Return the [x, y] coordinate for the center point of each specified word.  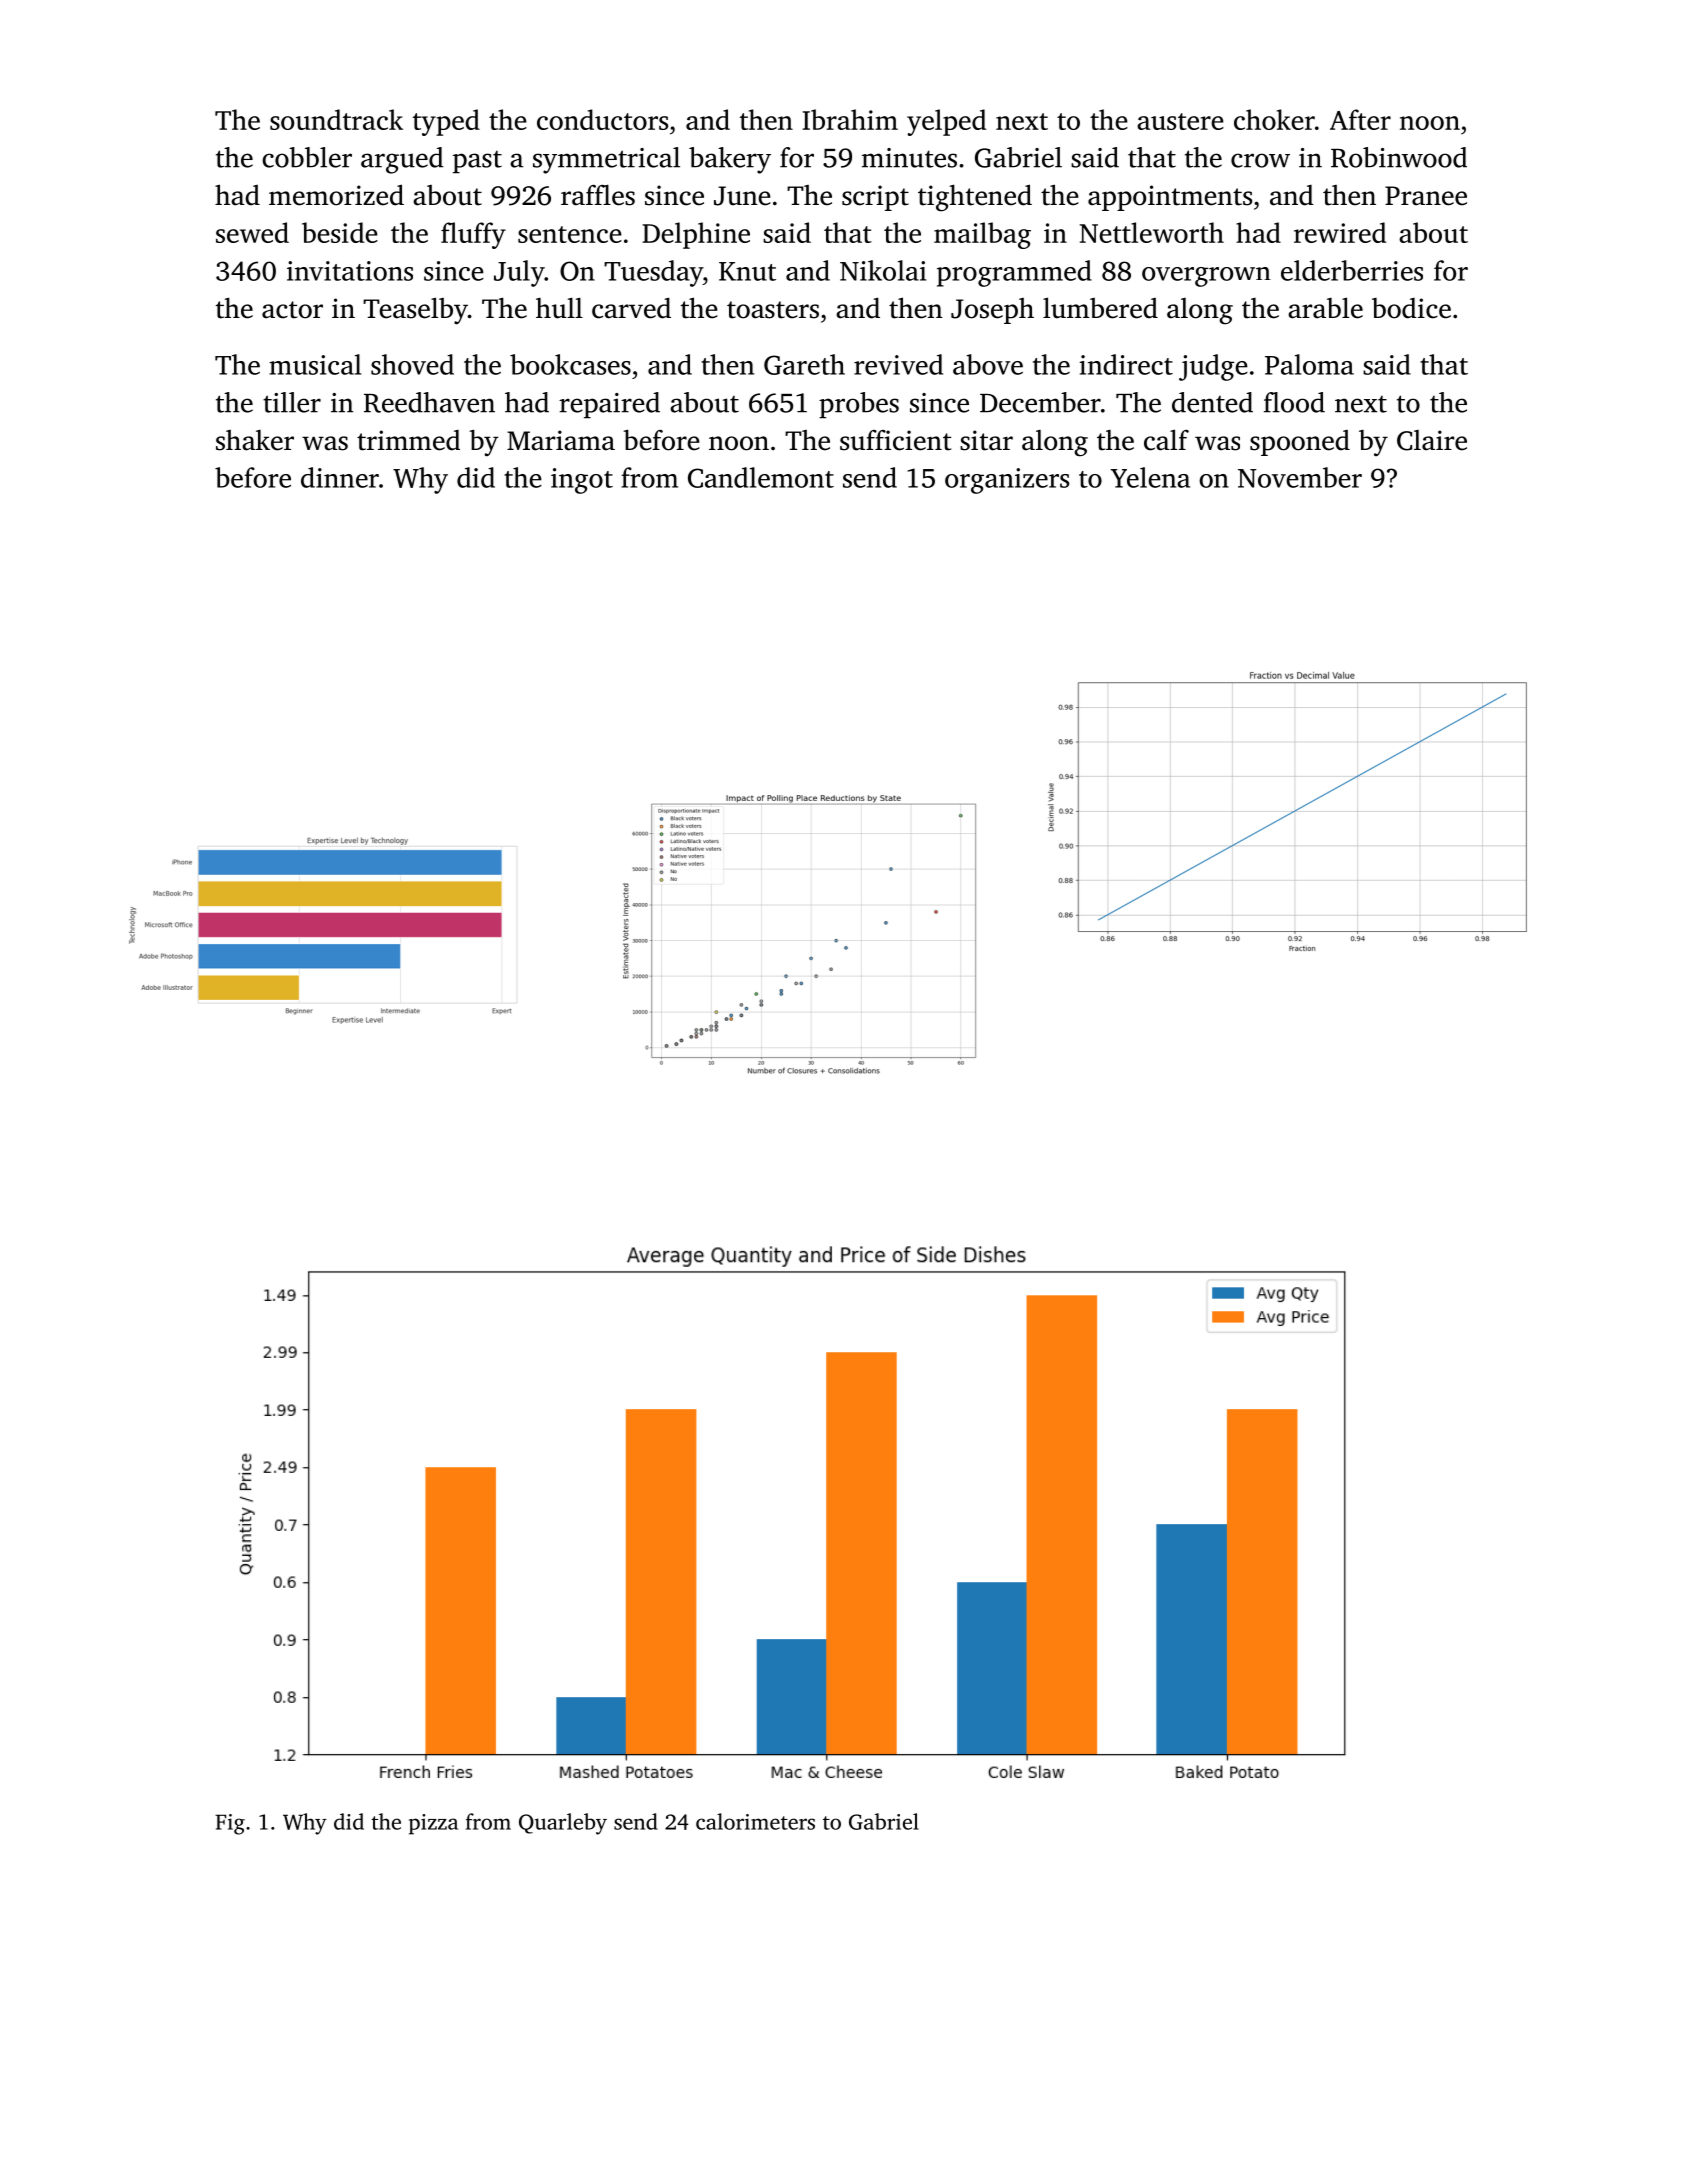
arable [1325, 308]
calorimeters [755, 1821]
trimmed [408, 440]
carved [631, 308]
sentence [570, 234]
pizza [433, 1824]
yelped [946, 122]
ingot [582, 481]
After [1360, 119]
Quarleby [563, 1824]
